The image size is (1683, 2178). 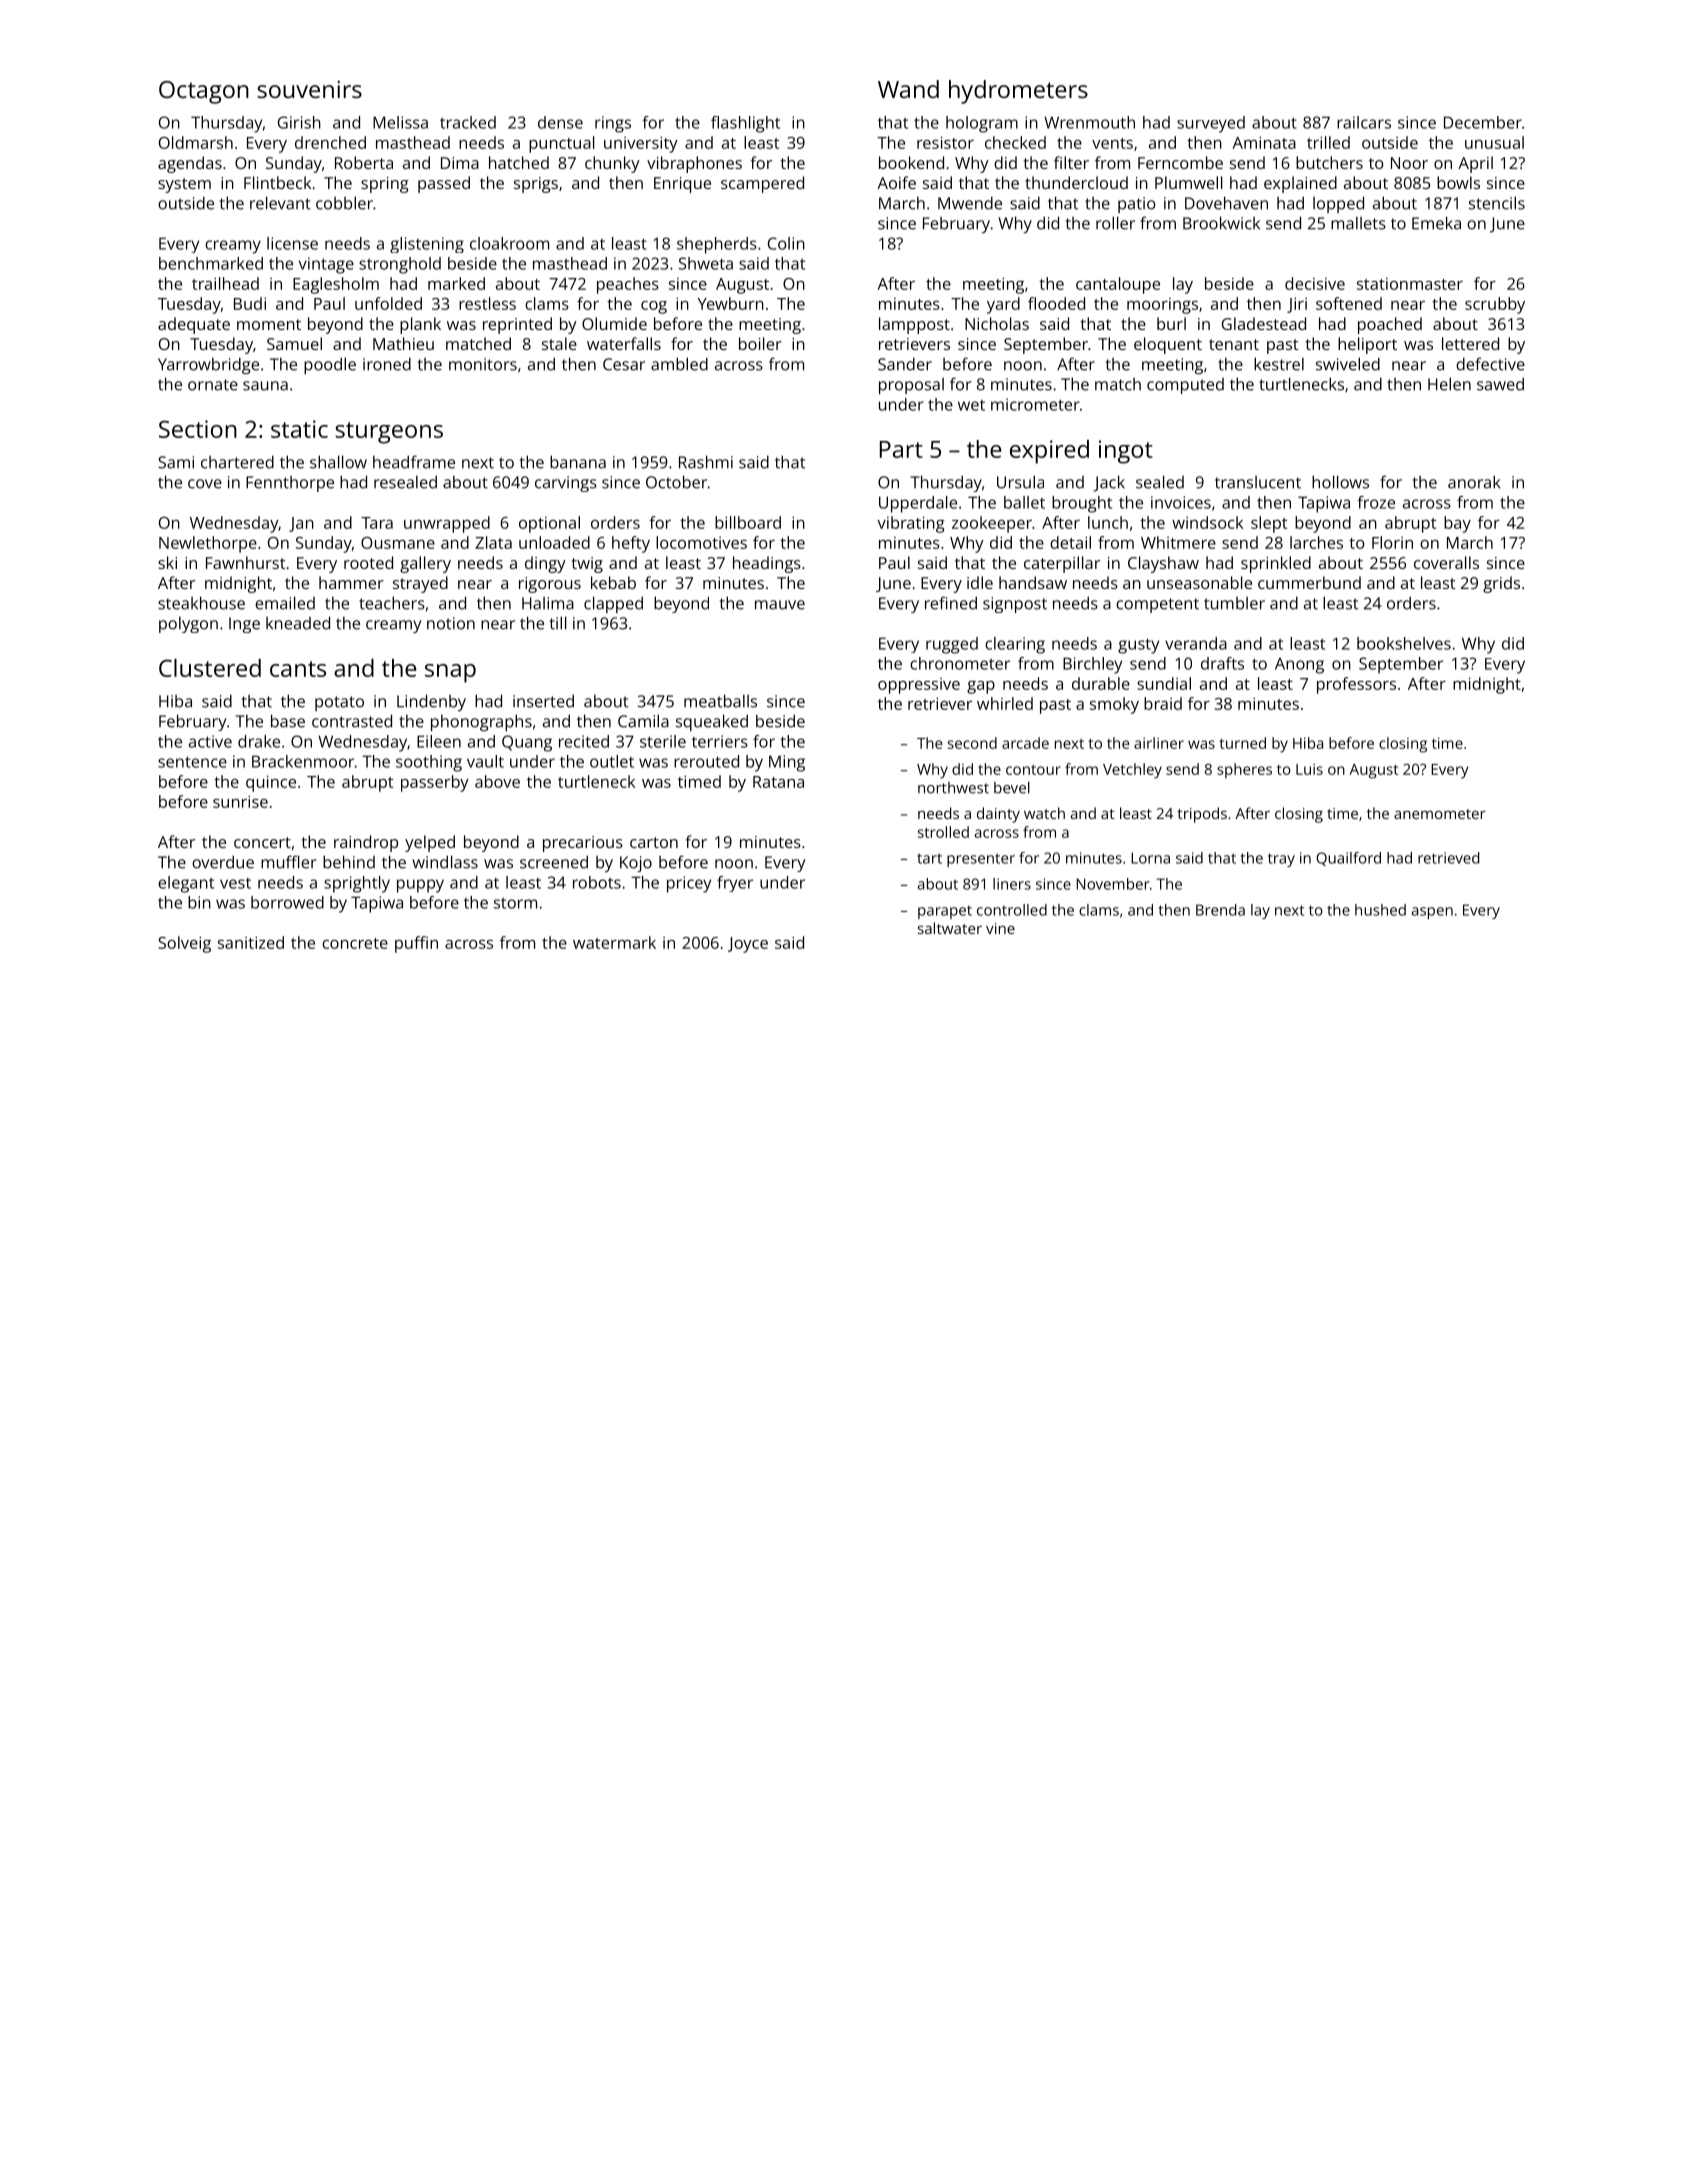 I want to click on ski, so click(x=167, y=562).
